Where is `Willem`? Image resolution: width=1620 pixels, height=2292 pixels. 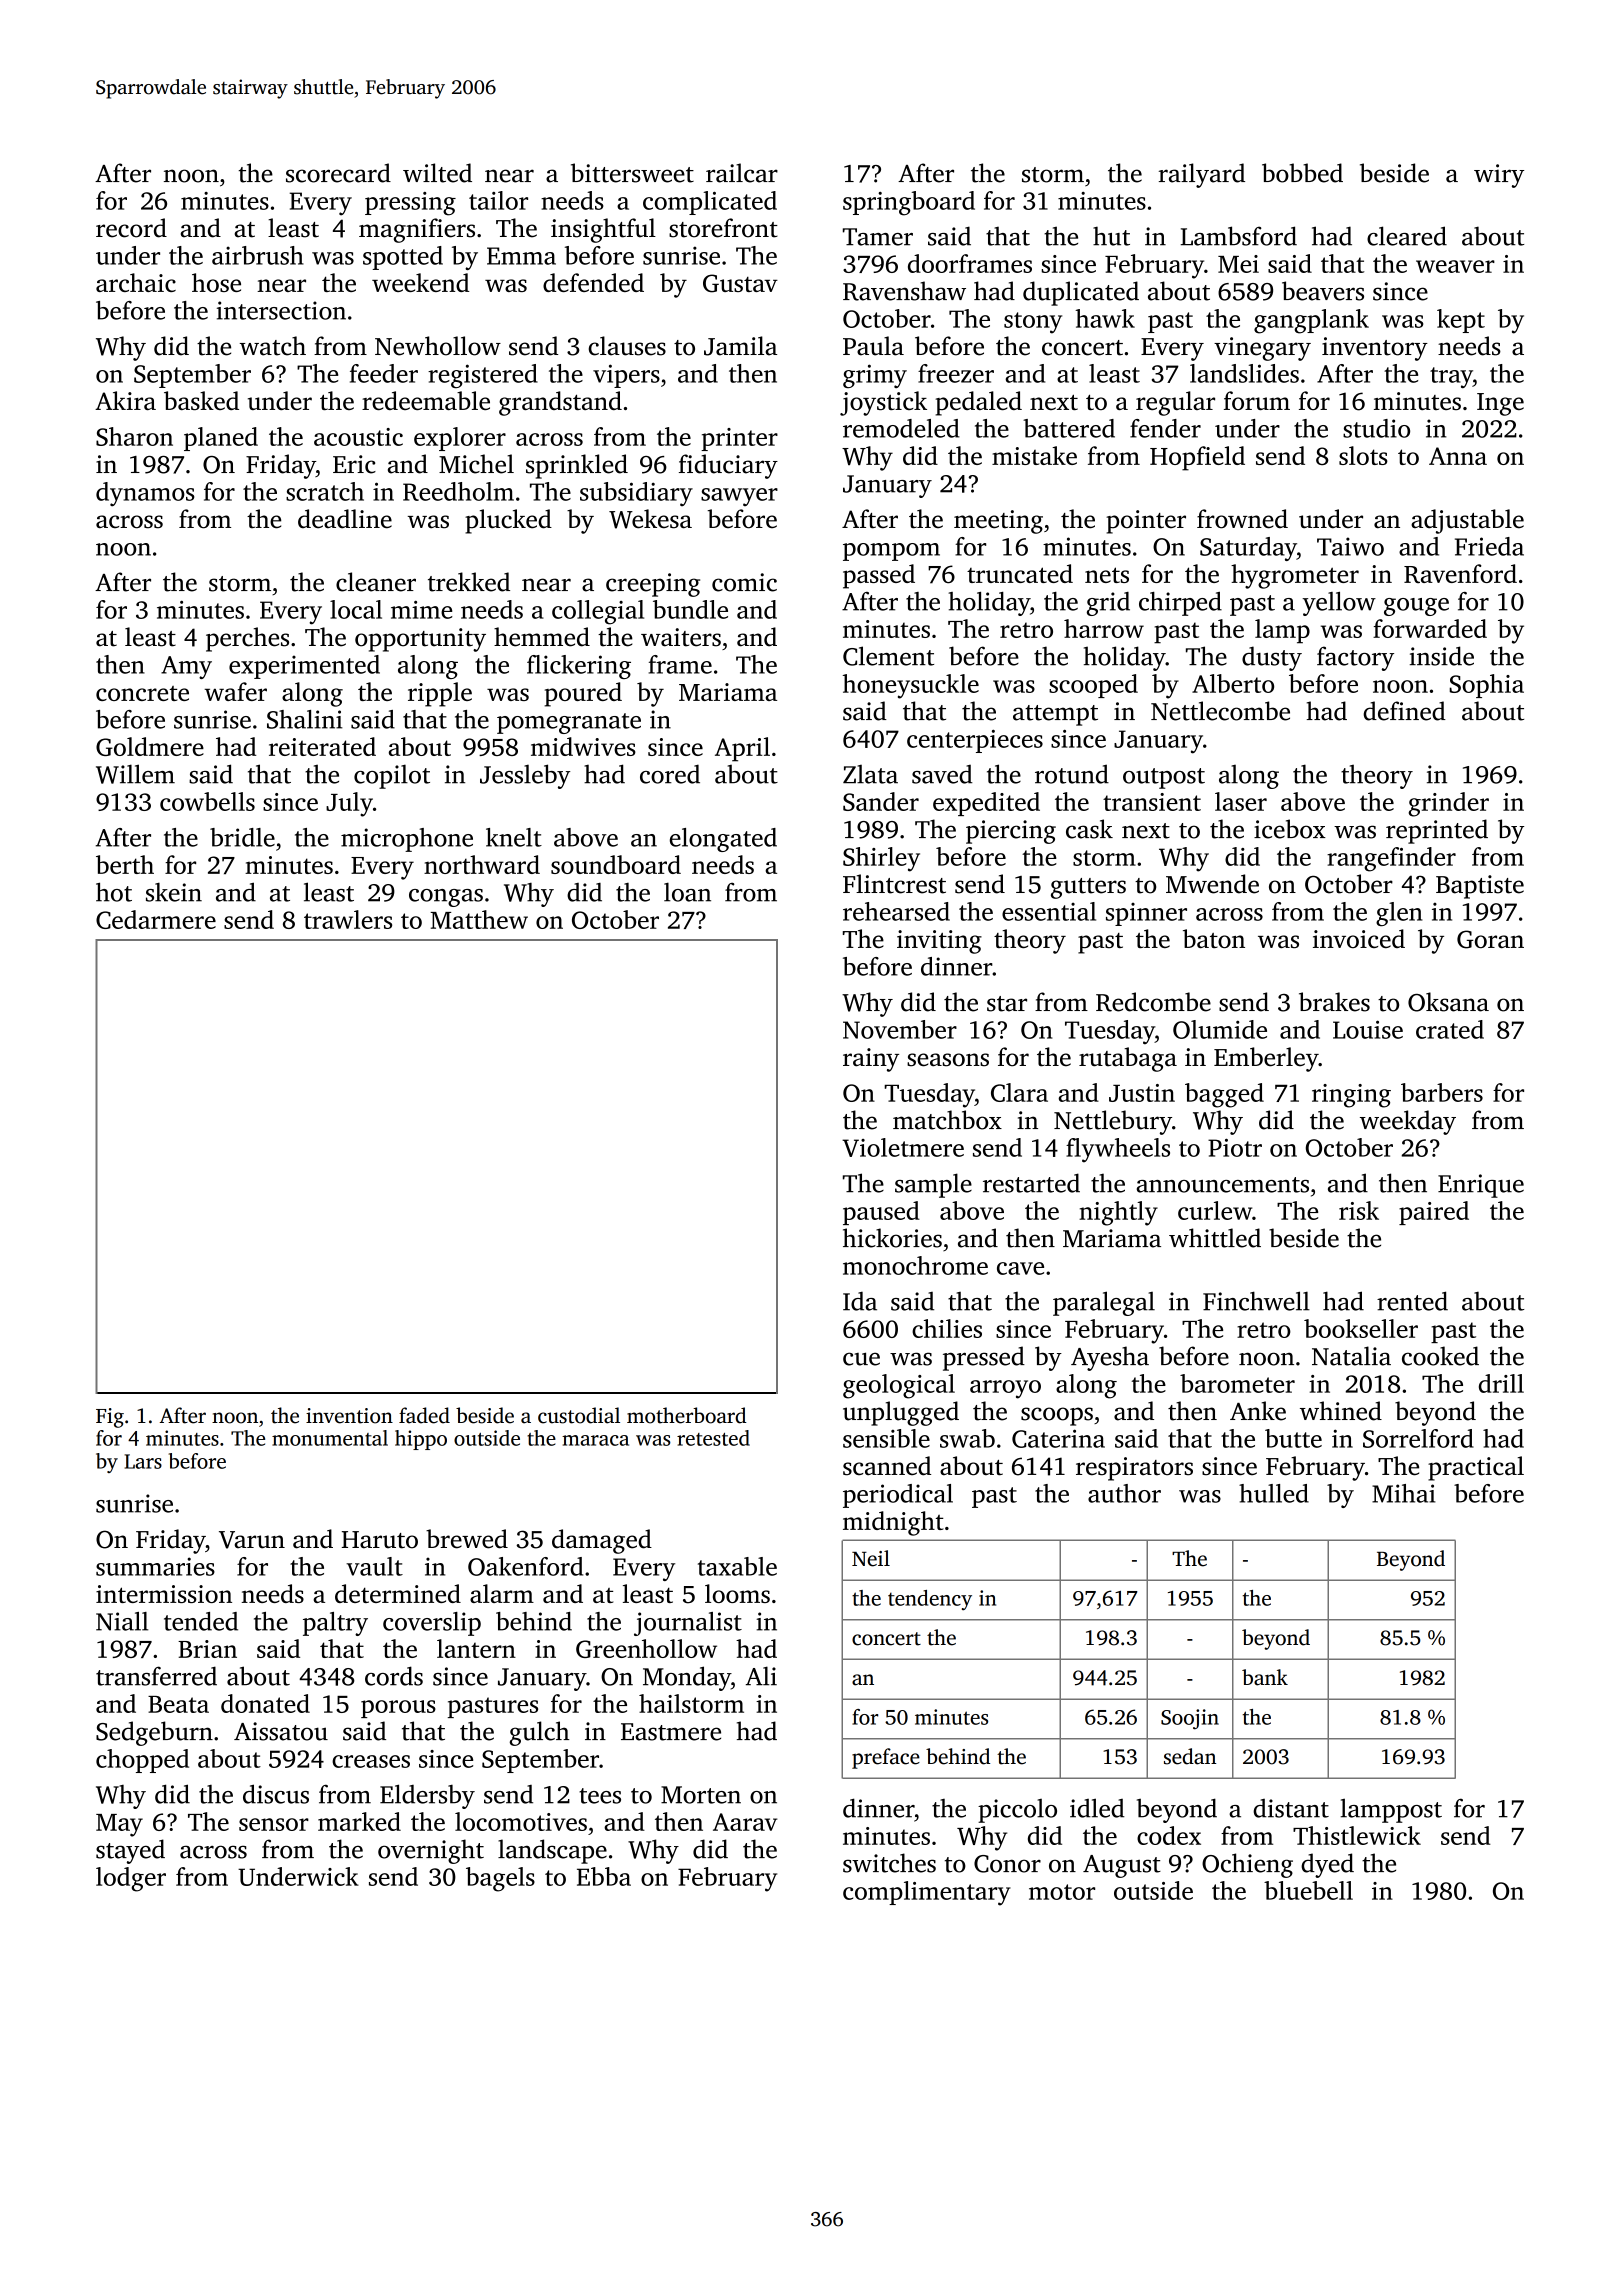
Willem is located at coordinates (135, 774).
